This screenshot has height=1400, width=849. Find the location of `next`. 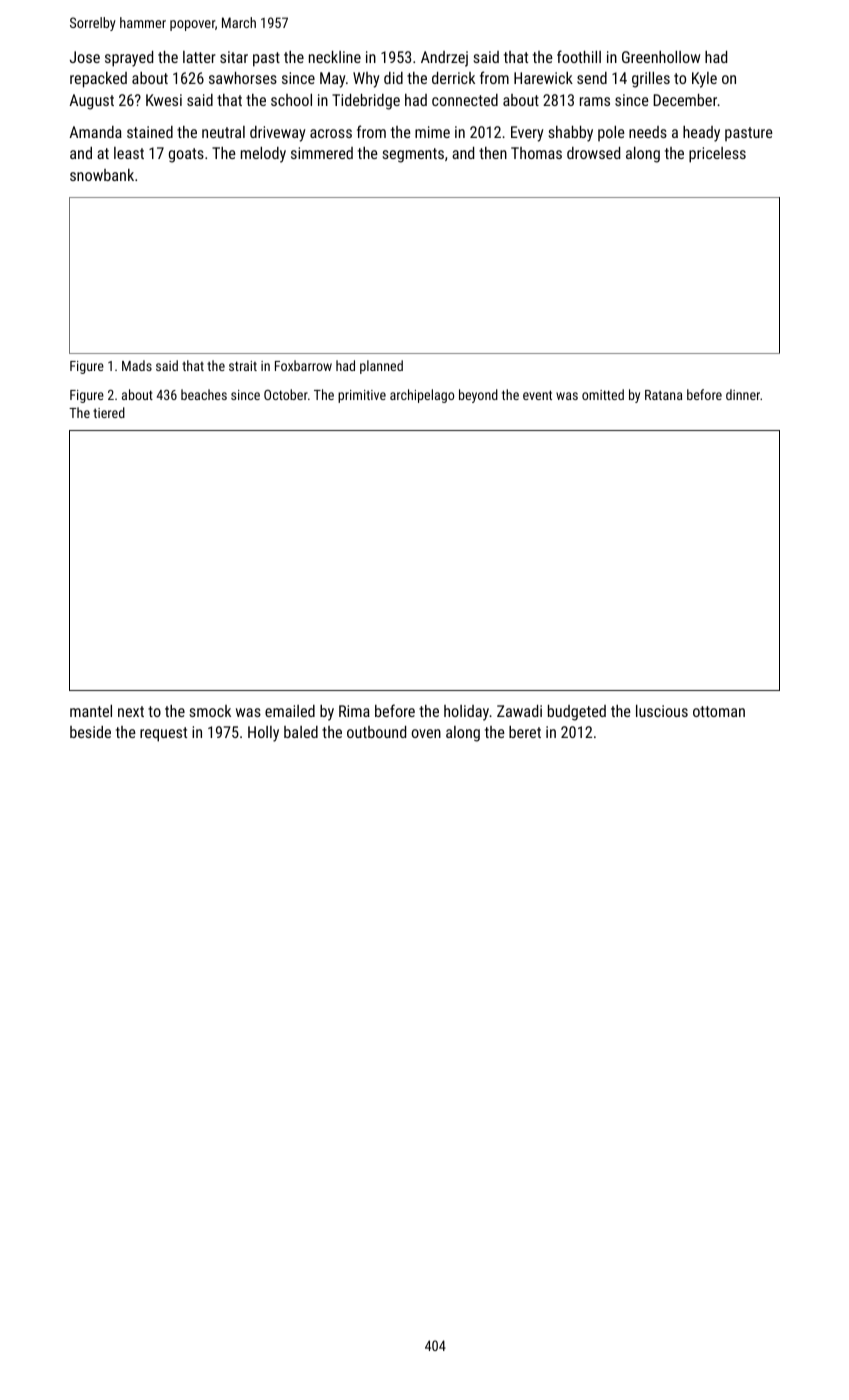

next is located at coordinates (131, 711).
